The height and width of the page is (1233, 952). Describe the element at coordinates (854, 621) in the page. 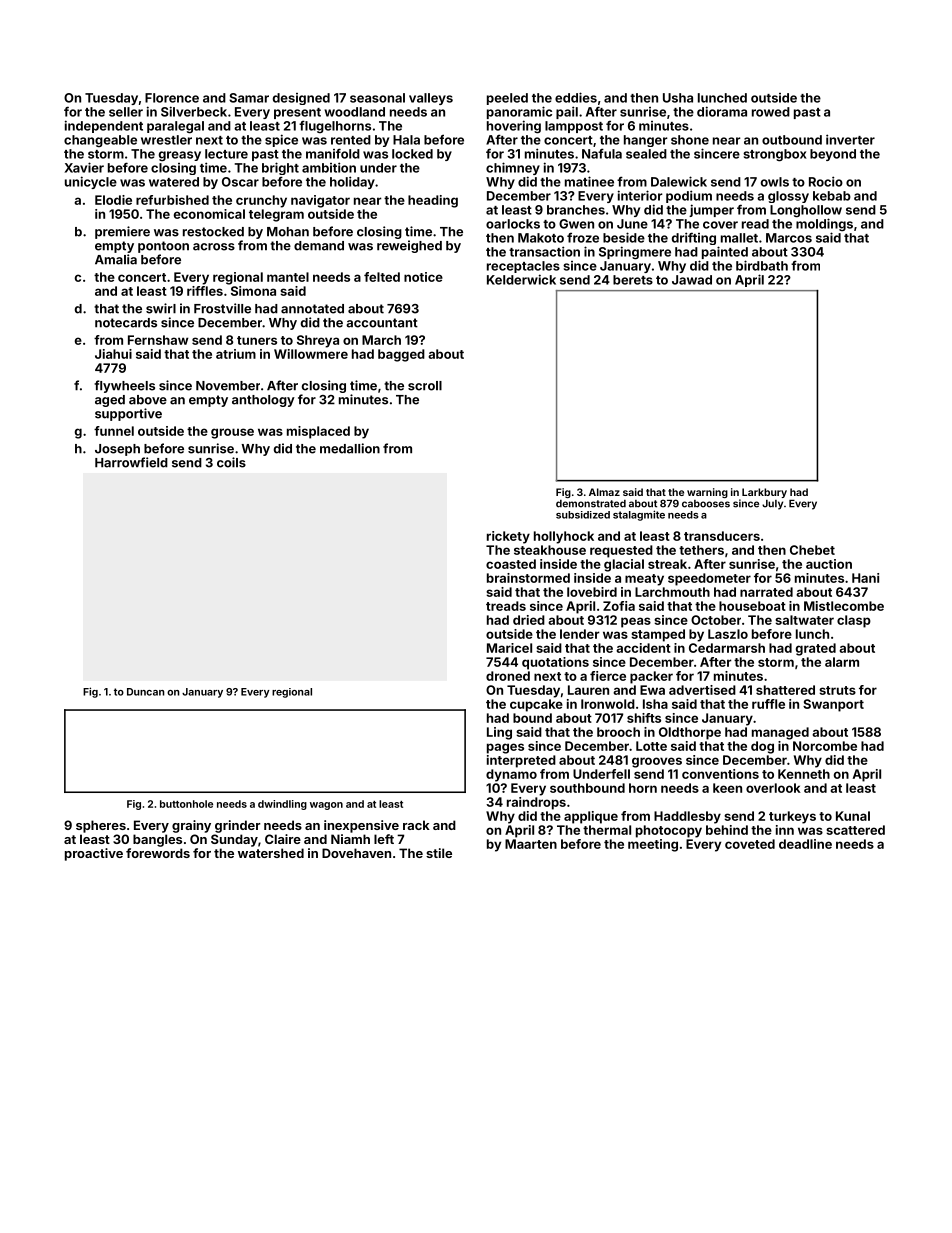

I see `clasp` at that location.
